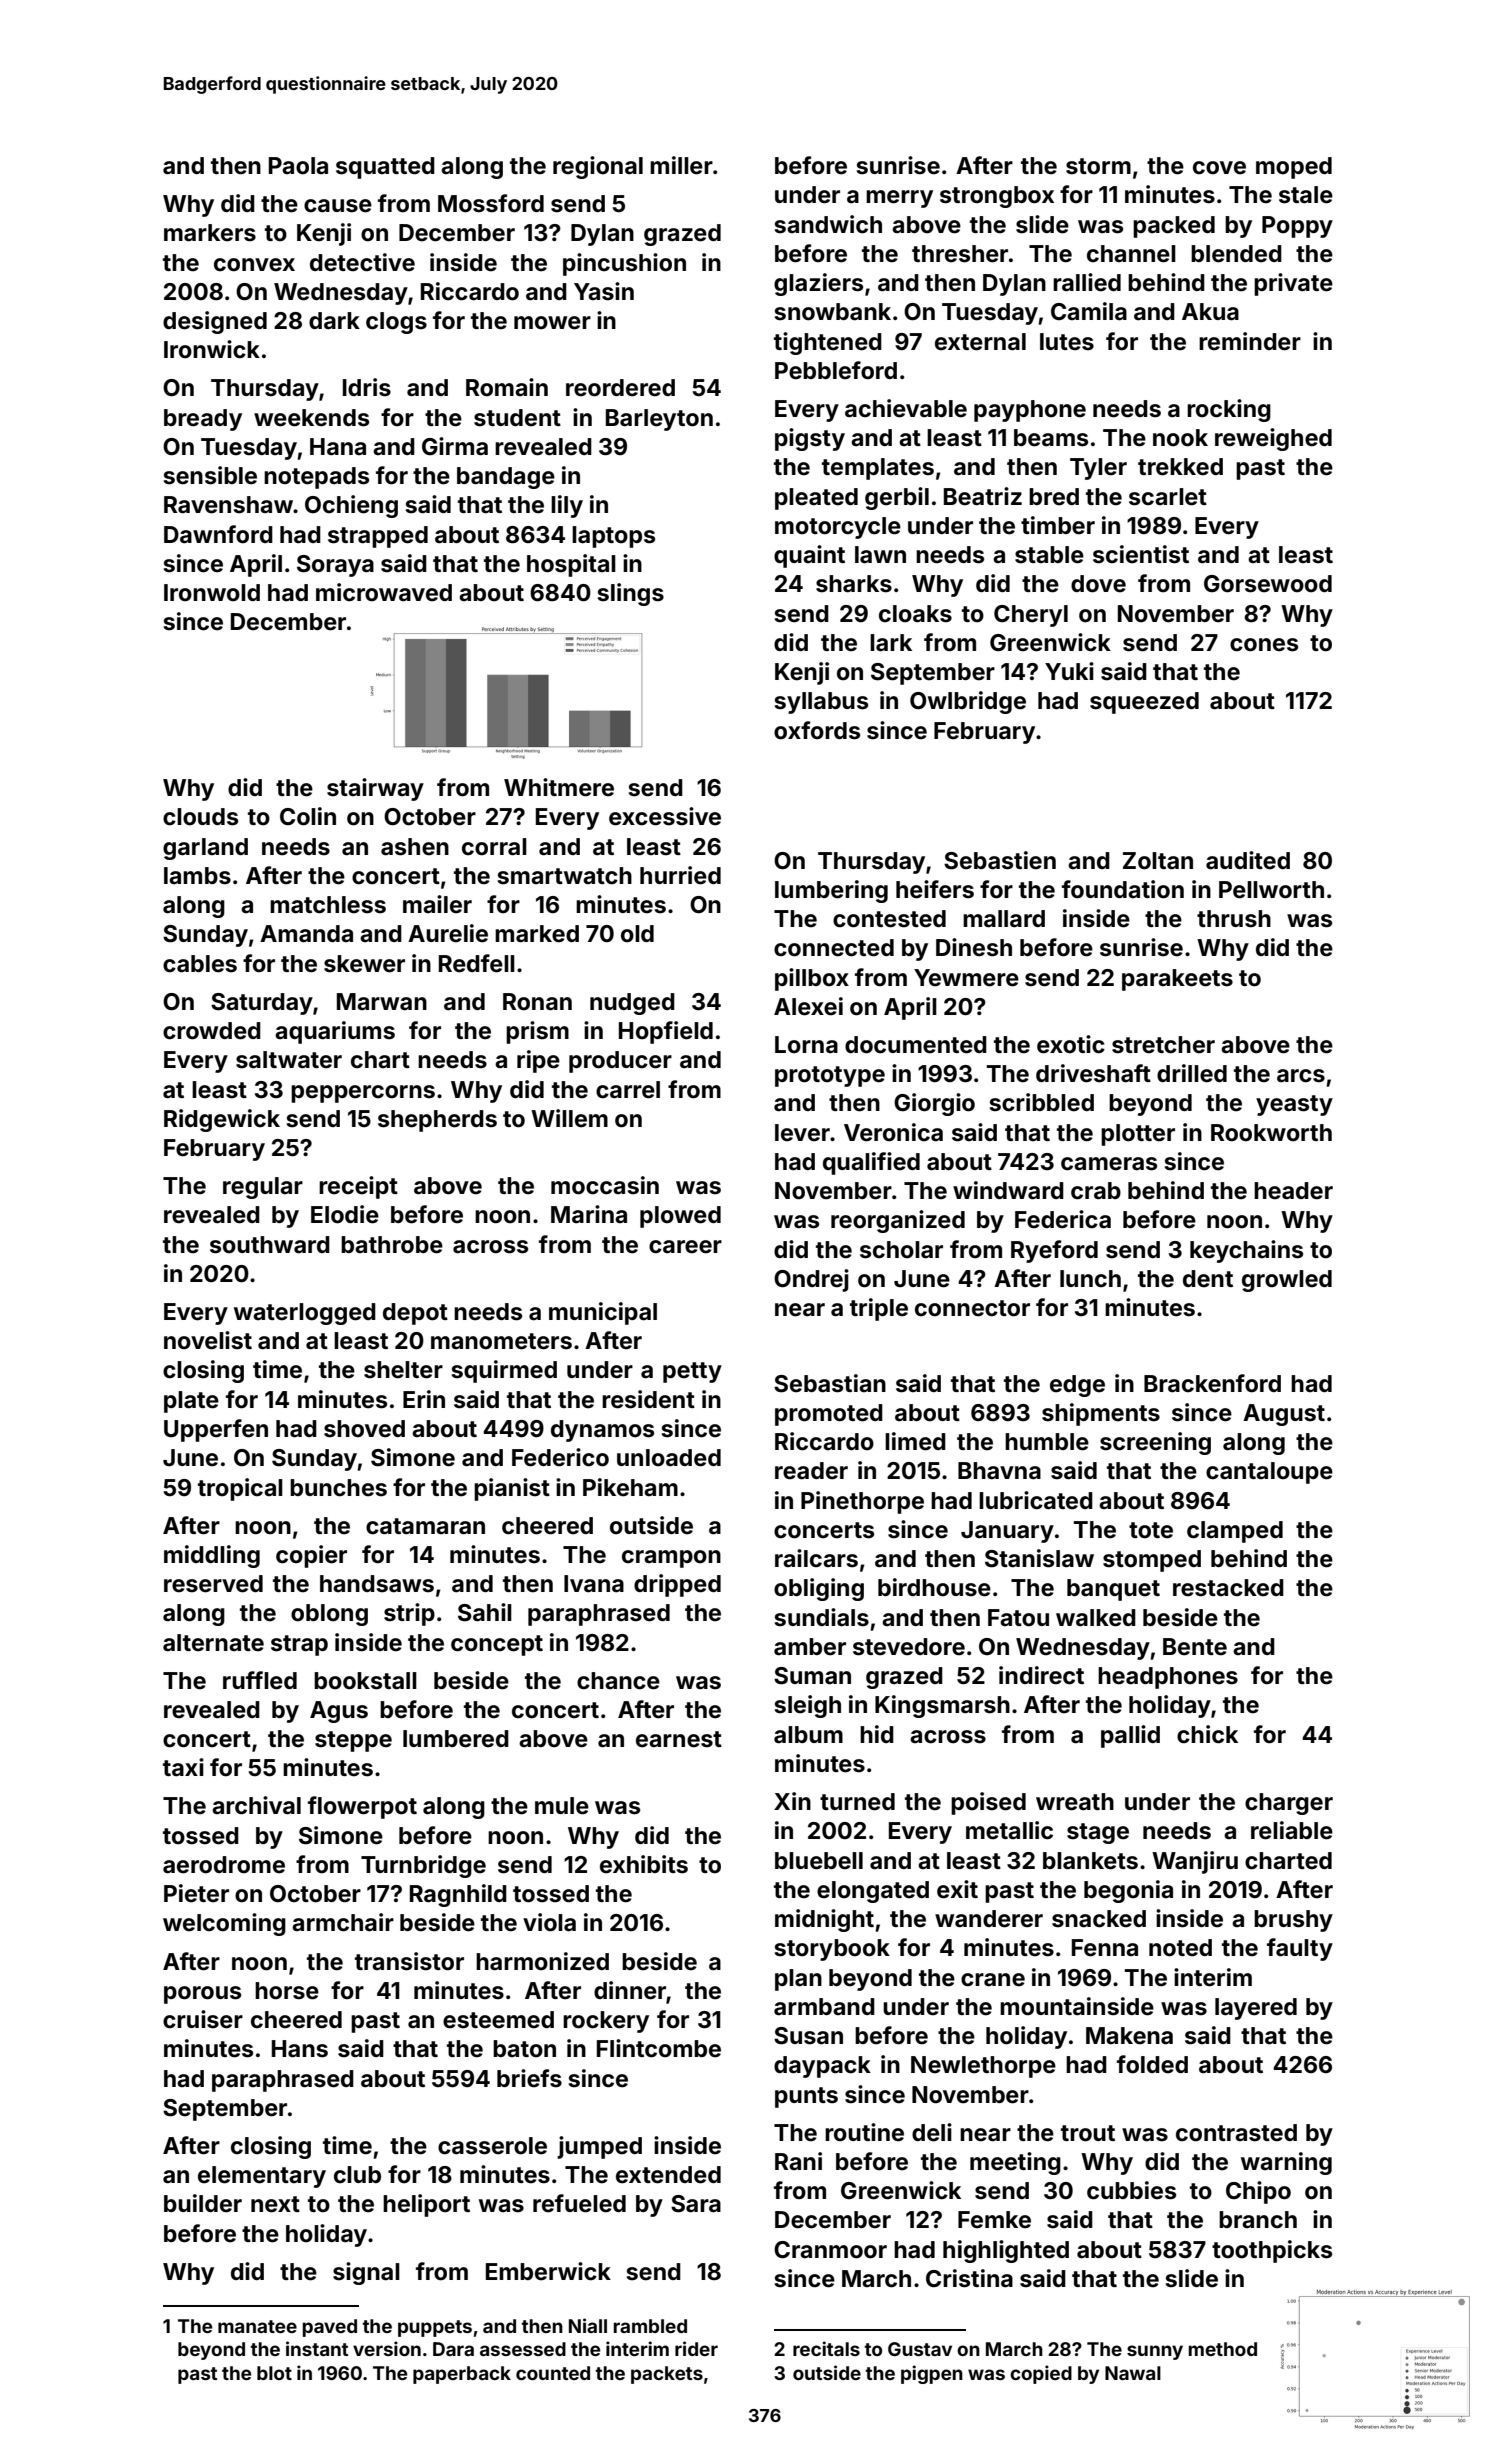 The image size is (1496, 2464). Describe the element at coordinates (200, 964) in the document. I see `cables` at that location.
